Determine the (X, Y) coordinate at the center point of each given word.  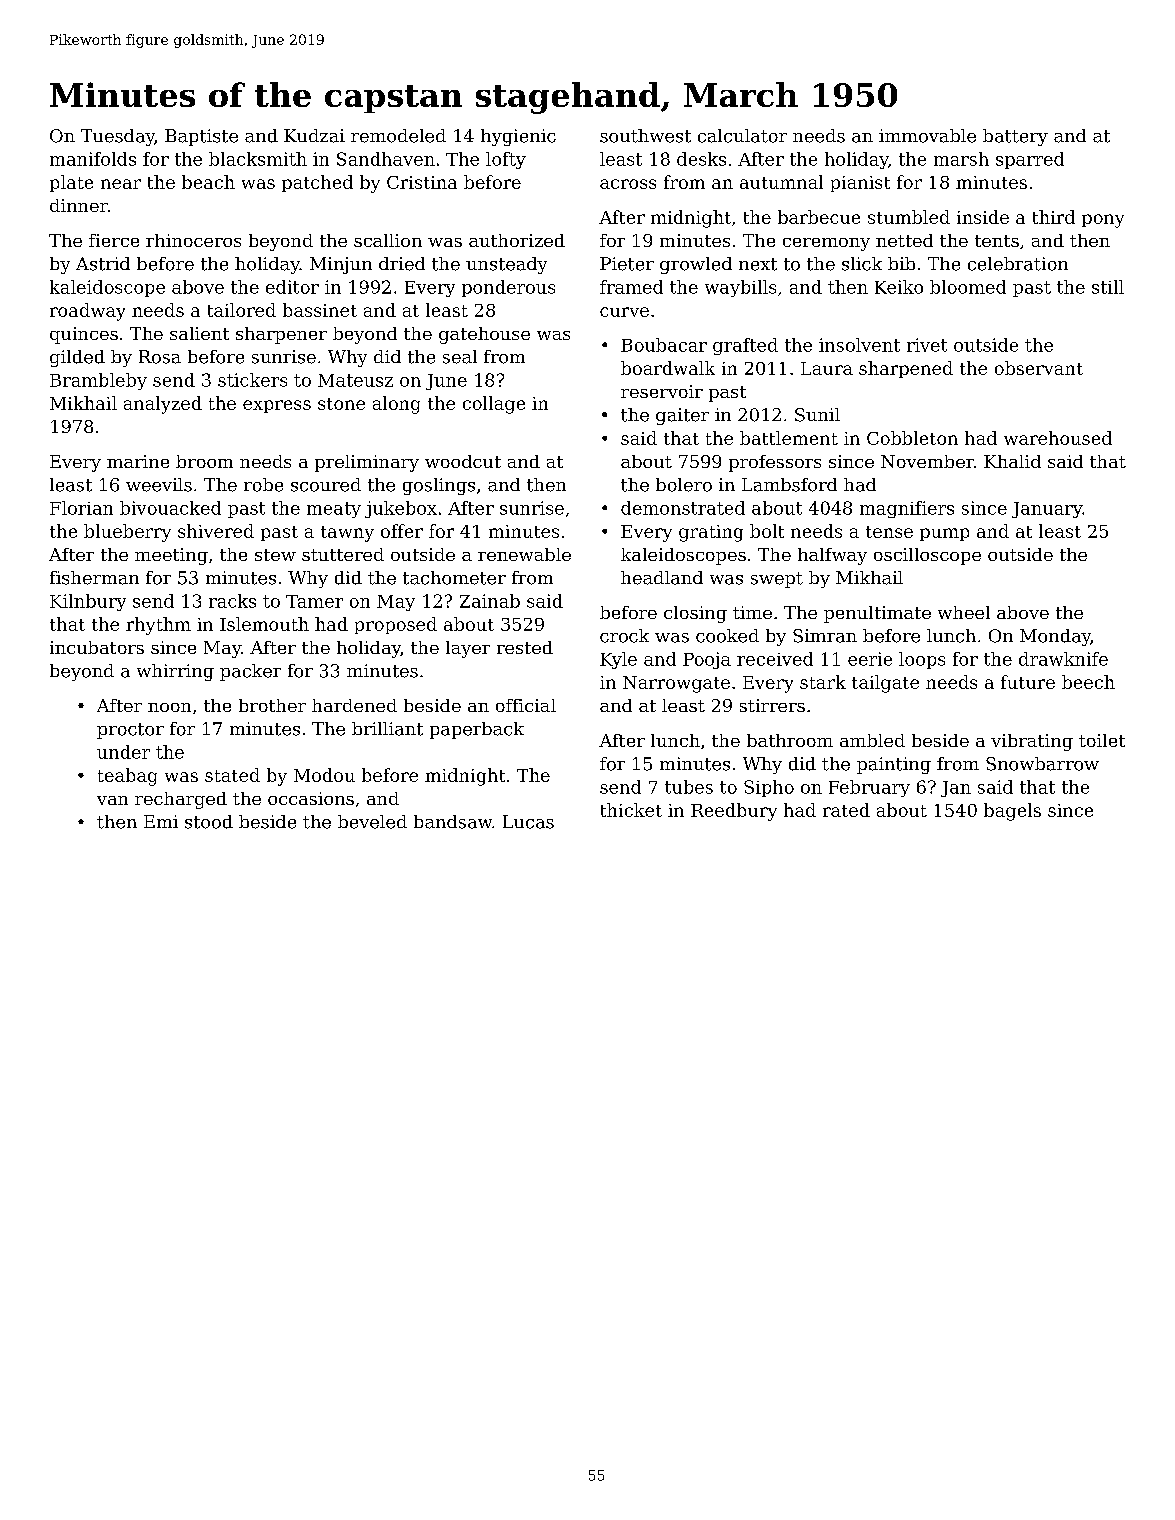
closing (695, 614)
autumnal (781, 182)
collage (494, 405)
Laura (827, 368)
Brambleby (98, 381)
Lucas (528, 822)
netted (904, 240)
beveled (372, 822)
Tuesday (118, 137)
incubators (97, 647)
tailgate (885, 684)
